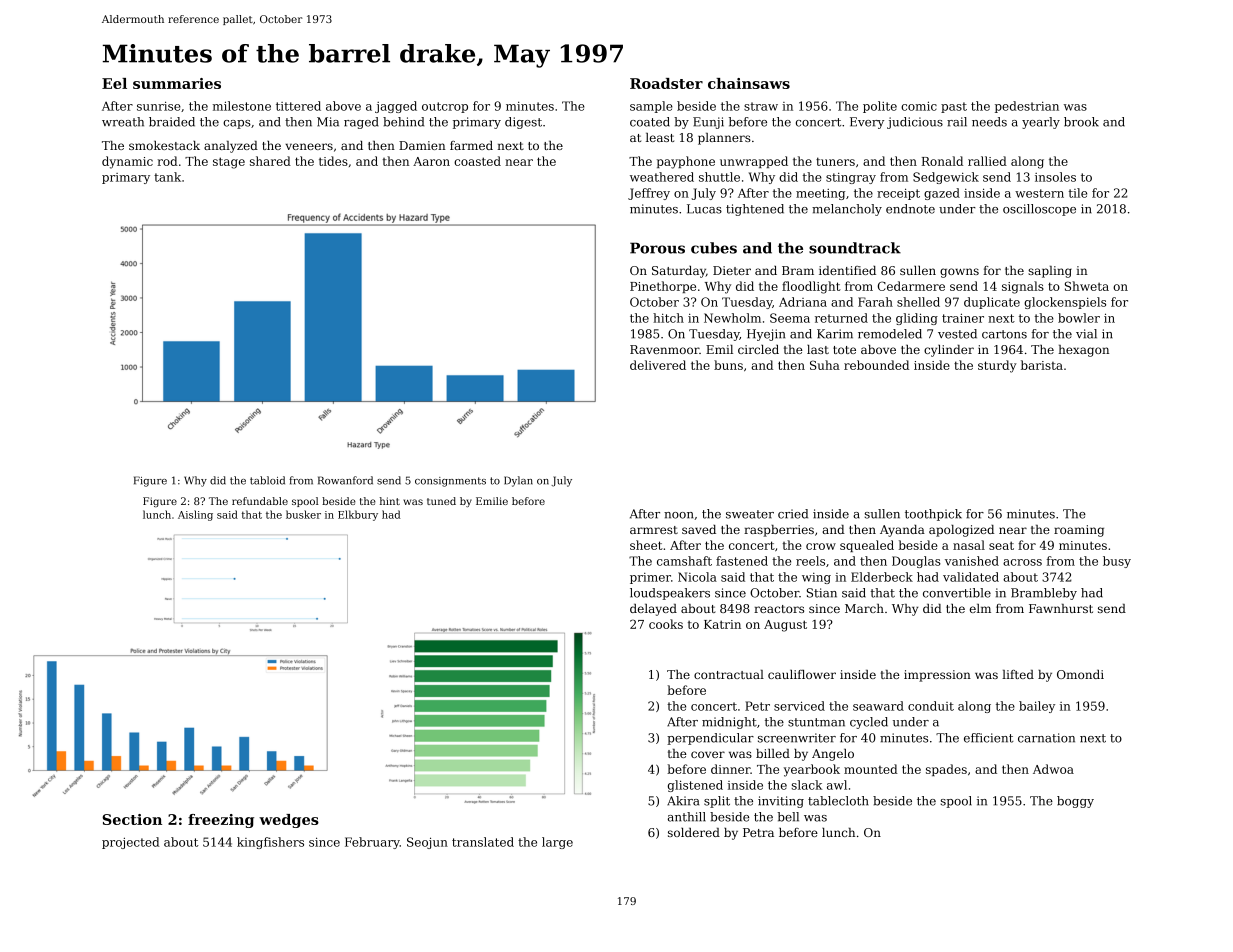  Describe the element at coordinates (749, 83) in the screenshot. I see `chainsaws` at that location.
